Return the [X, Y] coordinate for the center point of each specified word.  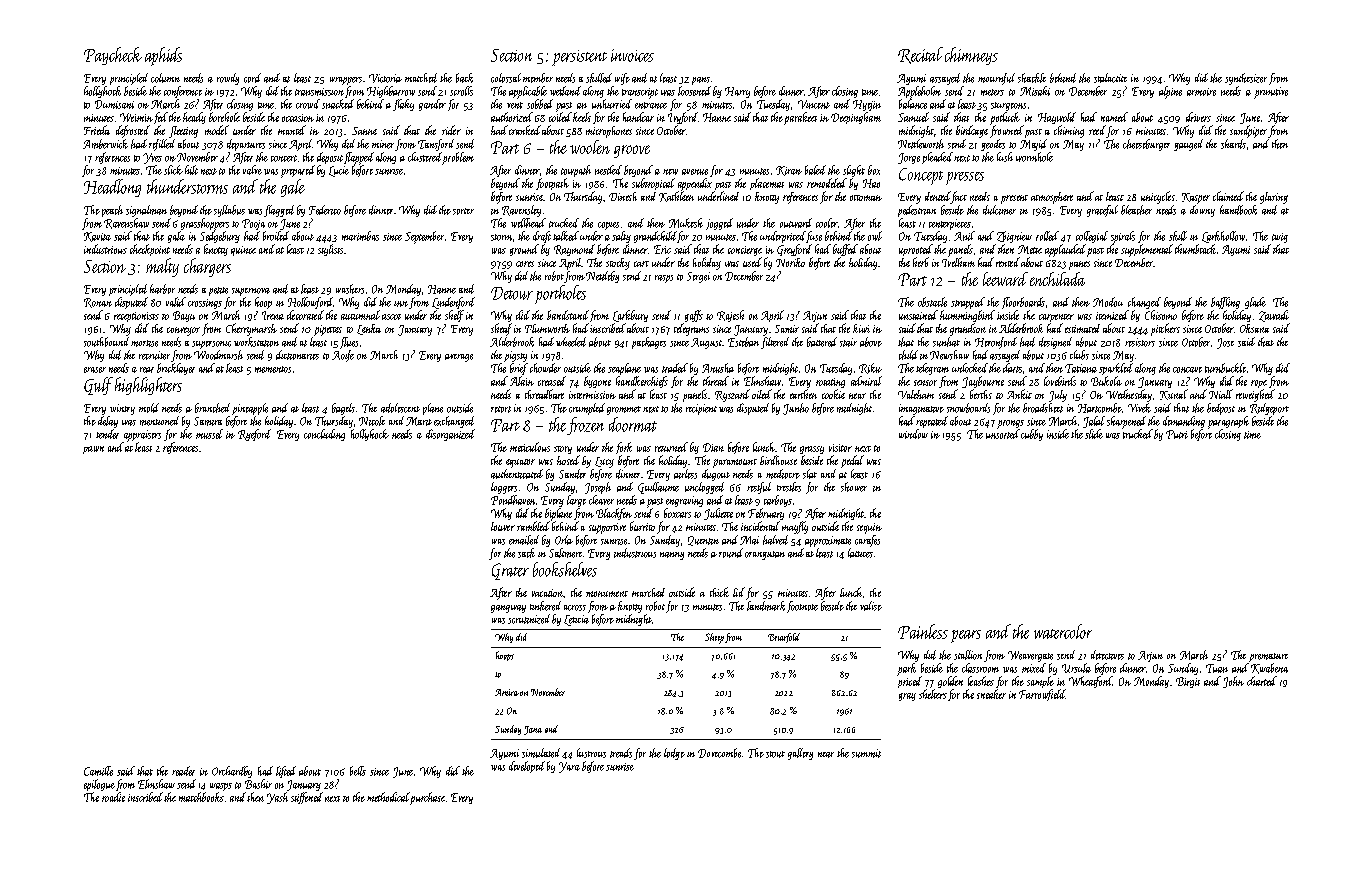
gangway [508, 609]
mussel [209, 434]
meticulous [530, 447]
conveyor [183, 331]
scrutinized [529, 619]
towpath [576, 171]
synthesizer [1246, 79]
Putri [1177, 434]
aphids [163, 56]
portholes [560, 294]
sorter [463, 211]
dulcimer [999, 210]
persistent [579, 58]
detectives [1107, 655]
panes [1079, 265]
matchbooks [201, 797]
